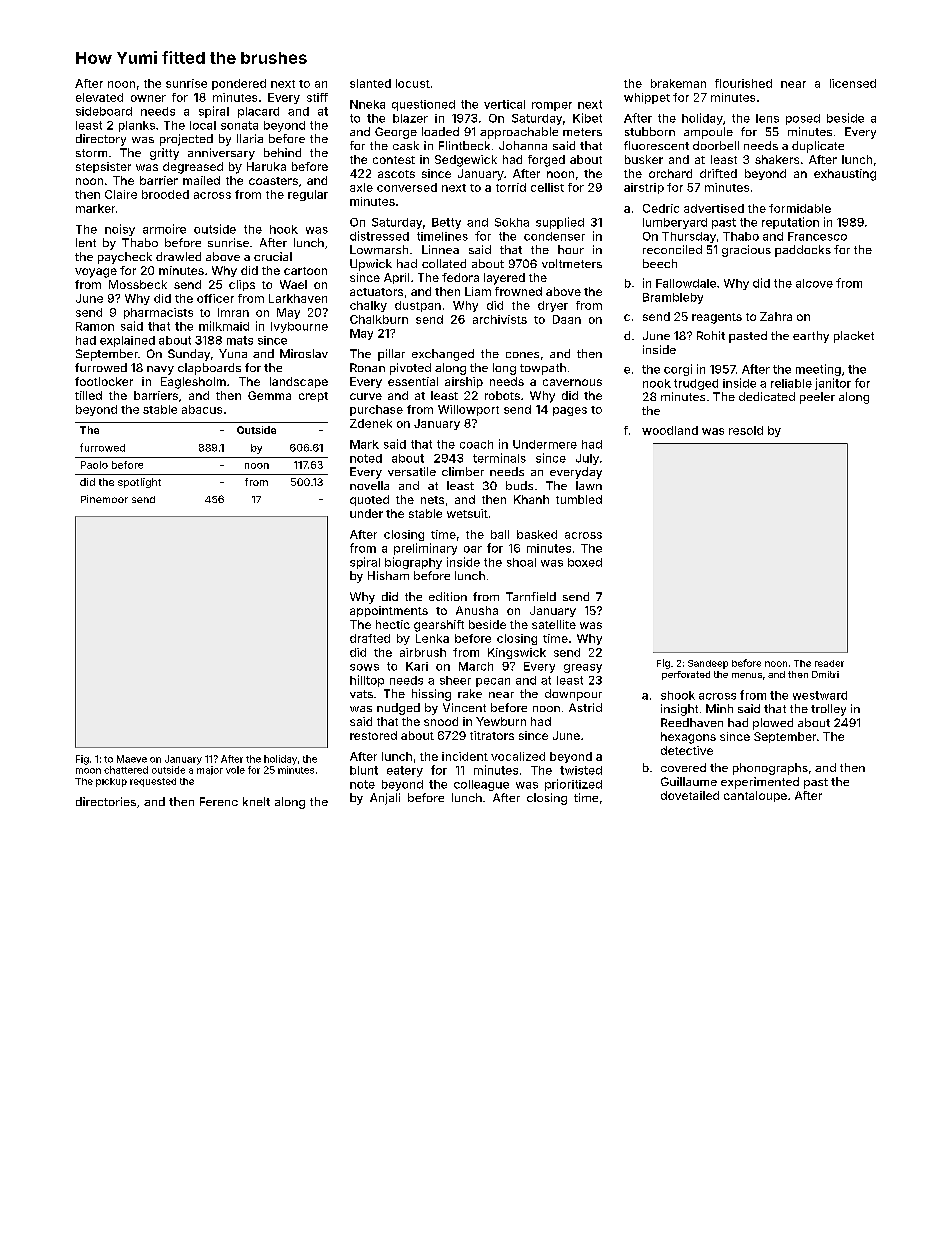  Describe the element at coordinates (103, 167) in the screenshot. I see `stepsister` at that location.
